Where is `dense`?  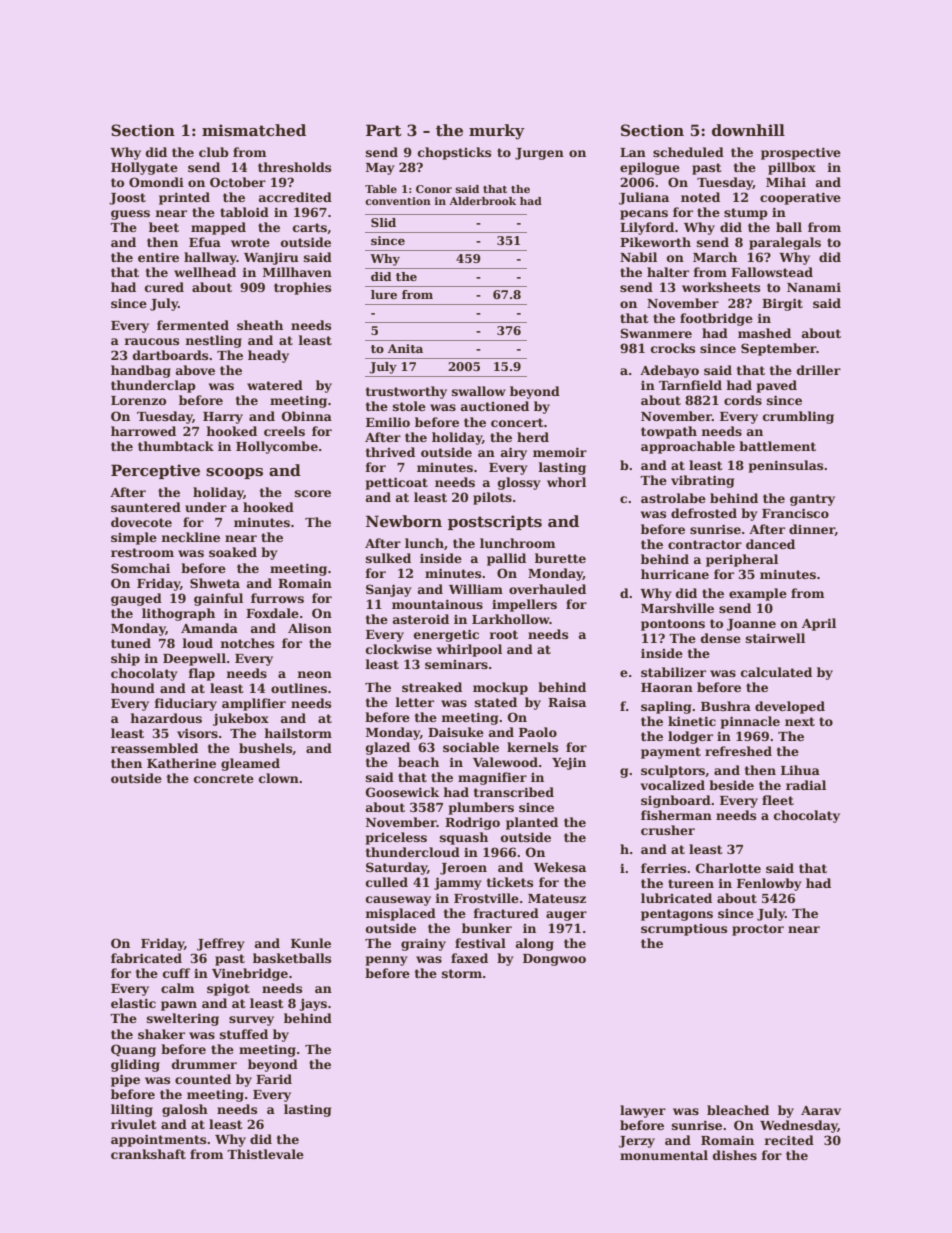 dense is located at coordinates (721, 638).
